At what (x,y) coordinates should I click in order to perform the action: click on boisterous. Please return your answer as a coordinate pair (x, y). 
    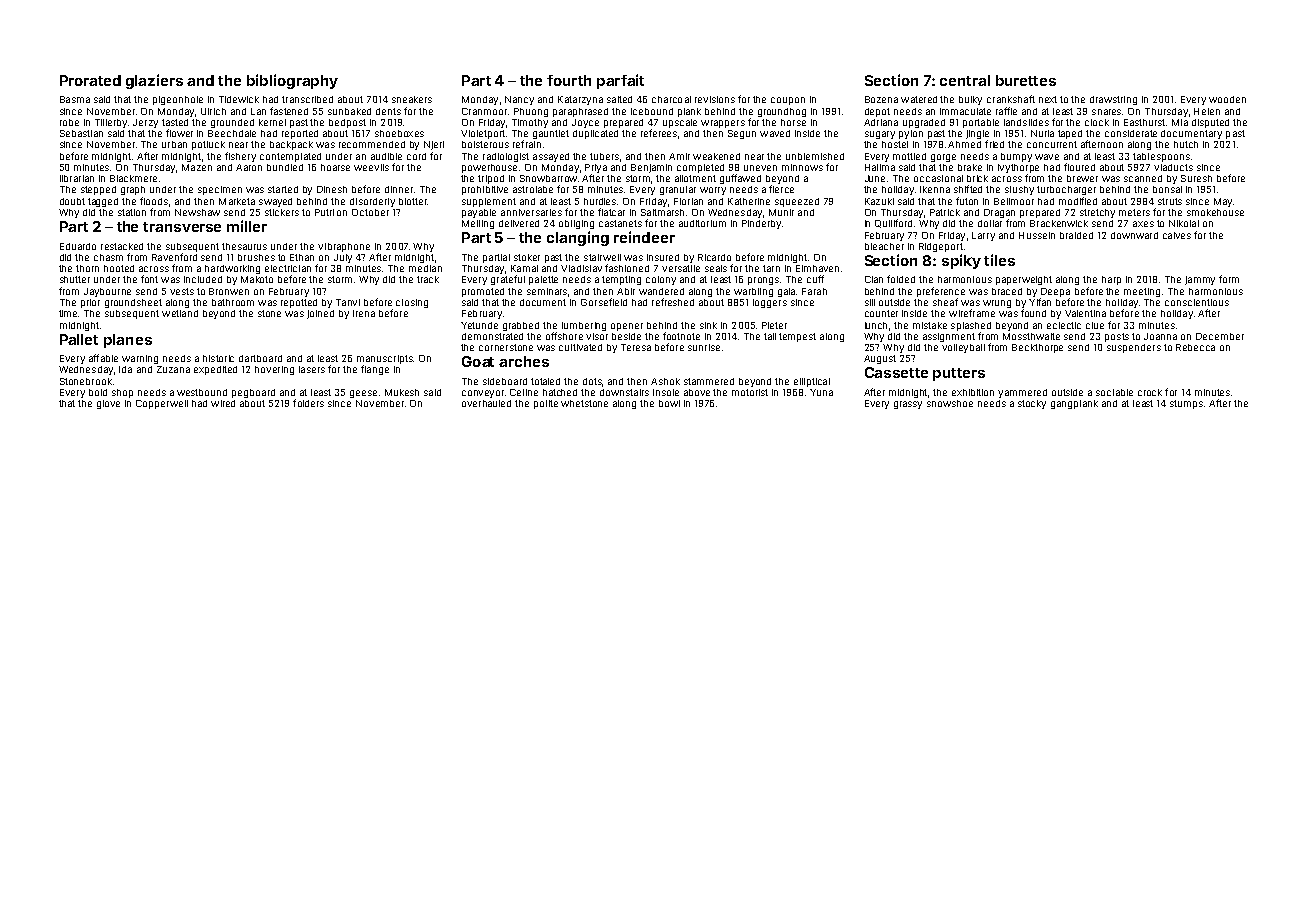
    Looking at the image, I should click on (485, 144).
